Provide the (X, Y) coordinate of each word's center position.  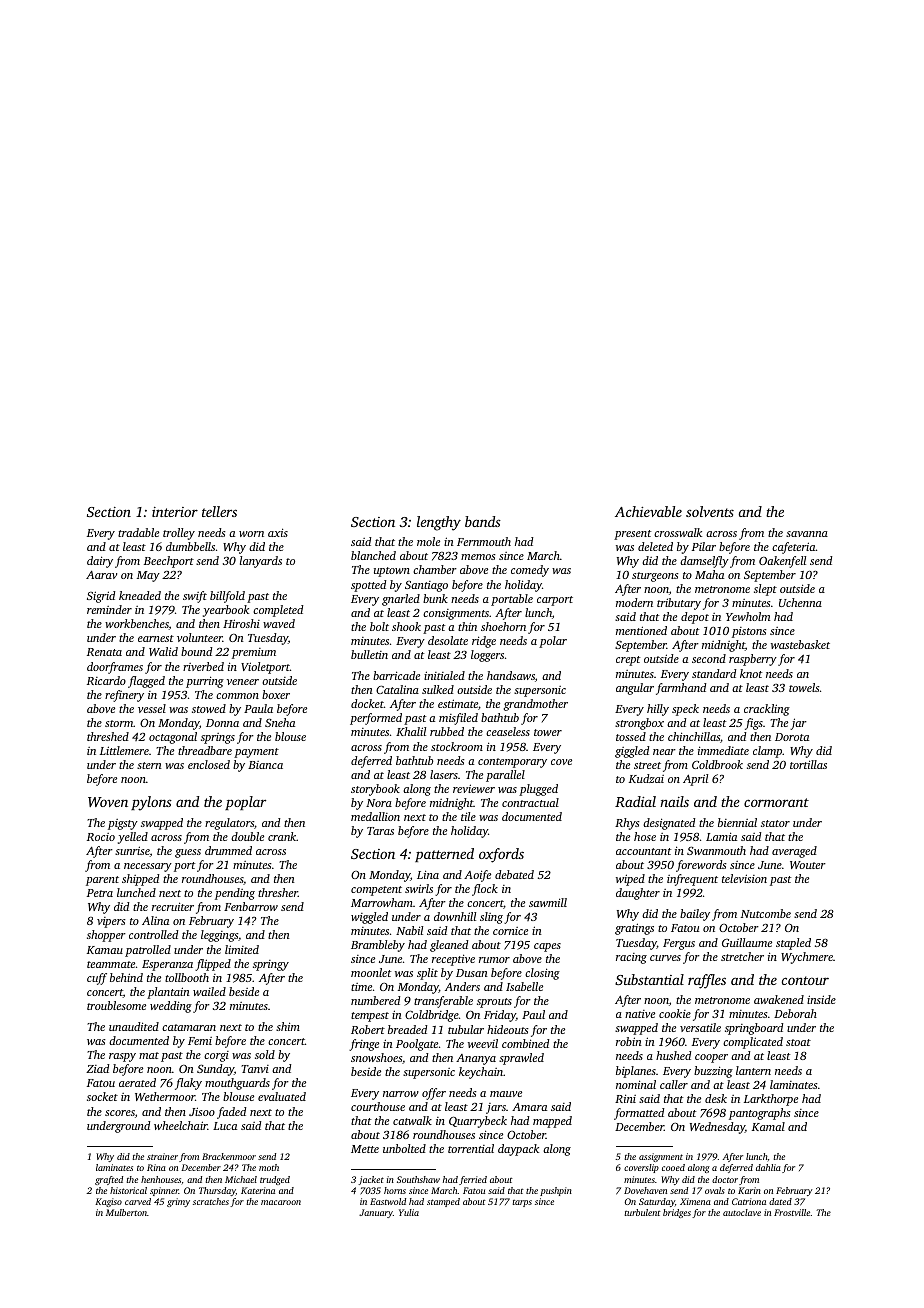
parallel (505, 776)
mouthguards (237, 1084)
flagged (146, 682)
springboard (754, 1029)
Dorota (792, 737)
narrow (401, 1094)
